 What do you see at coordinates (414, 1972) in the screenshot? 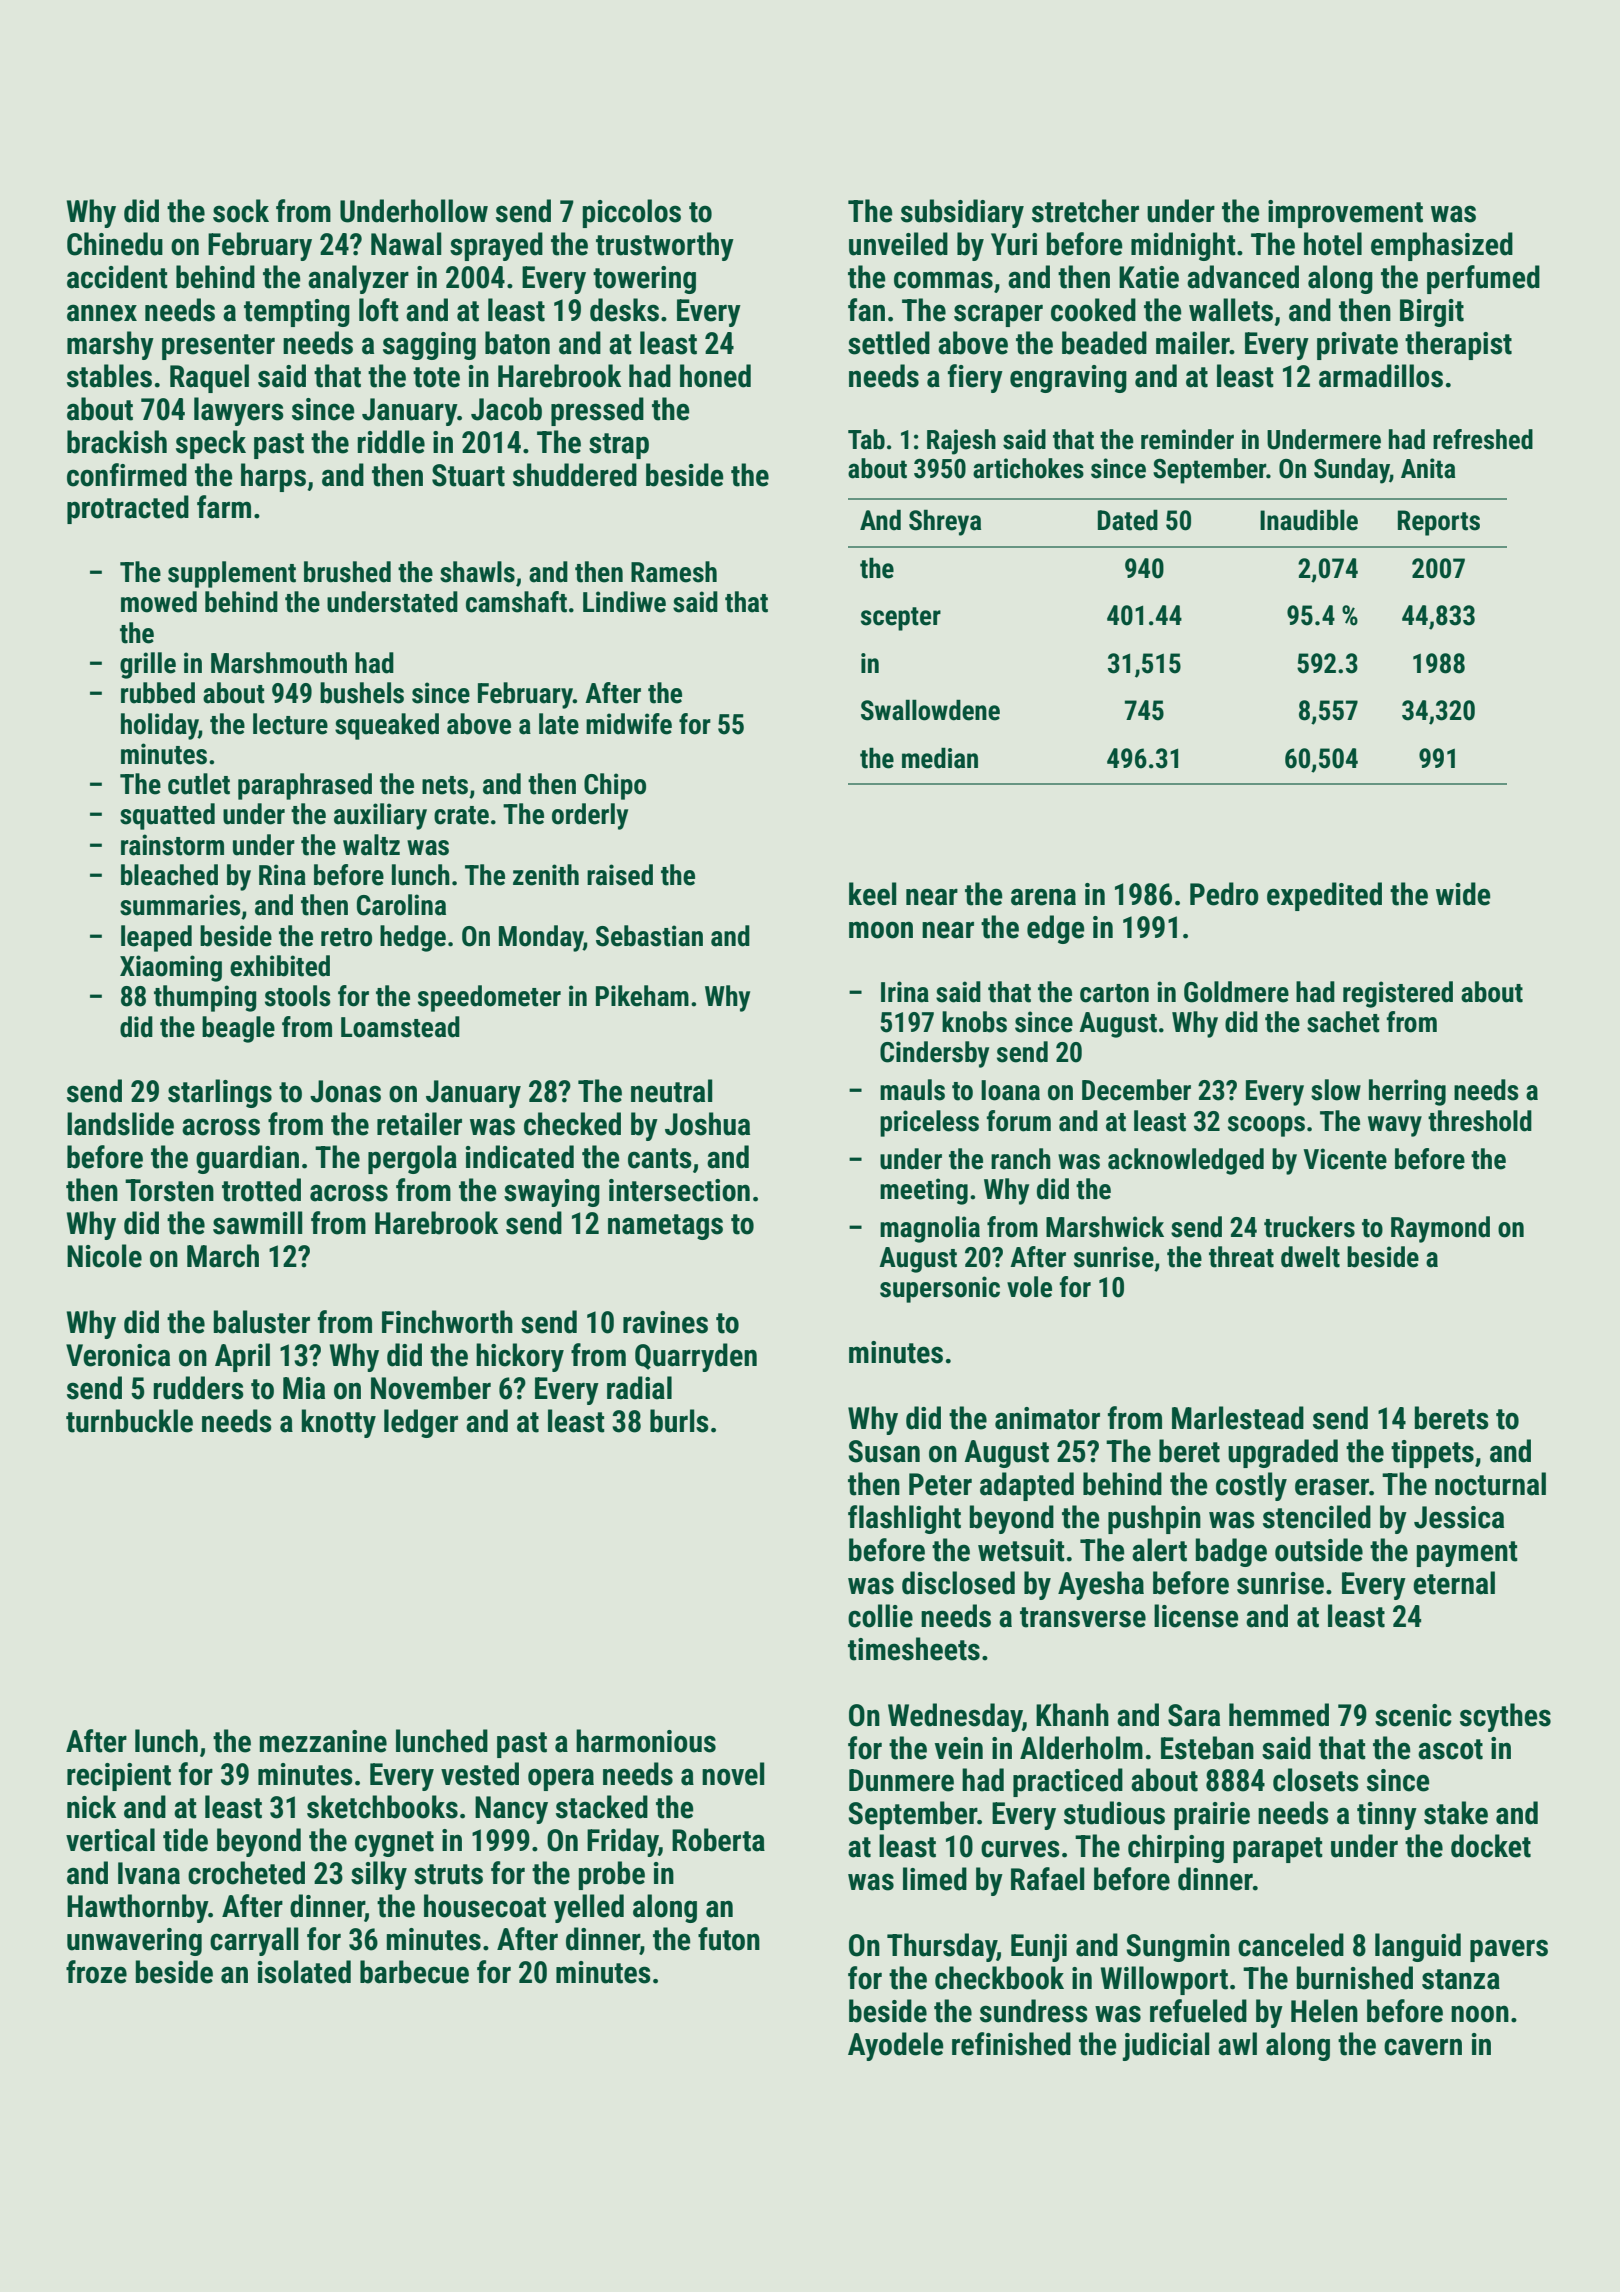
I see `barbecue` at bounding box center [414, 1972].
